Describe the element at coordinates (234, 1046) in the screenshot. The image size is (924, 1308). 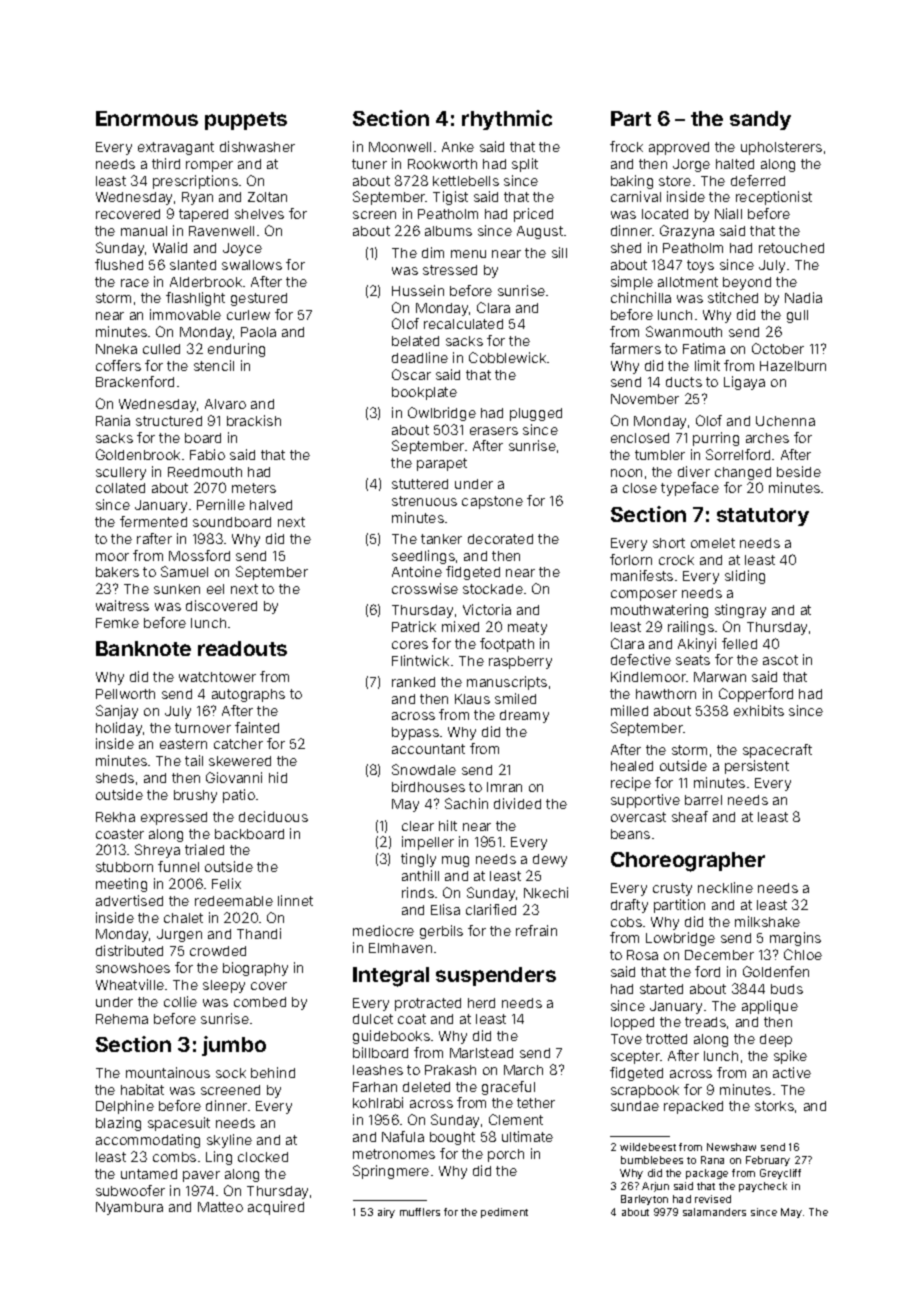
I see `jumbo` at that location.
